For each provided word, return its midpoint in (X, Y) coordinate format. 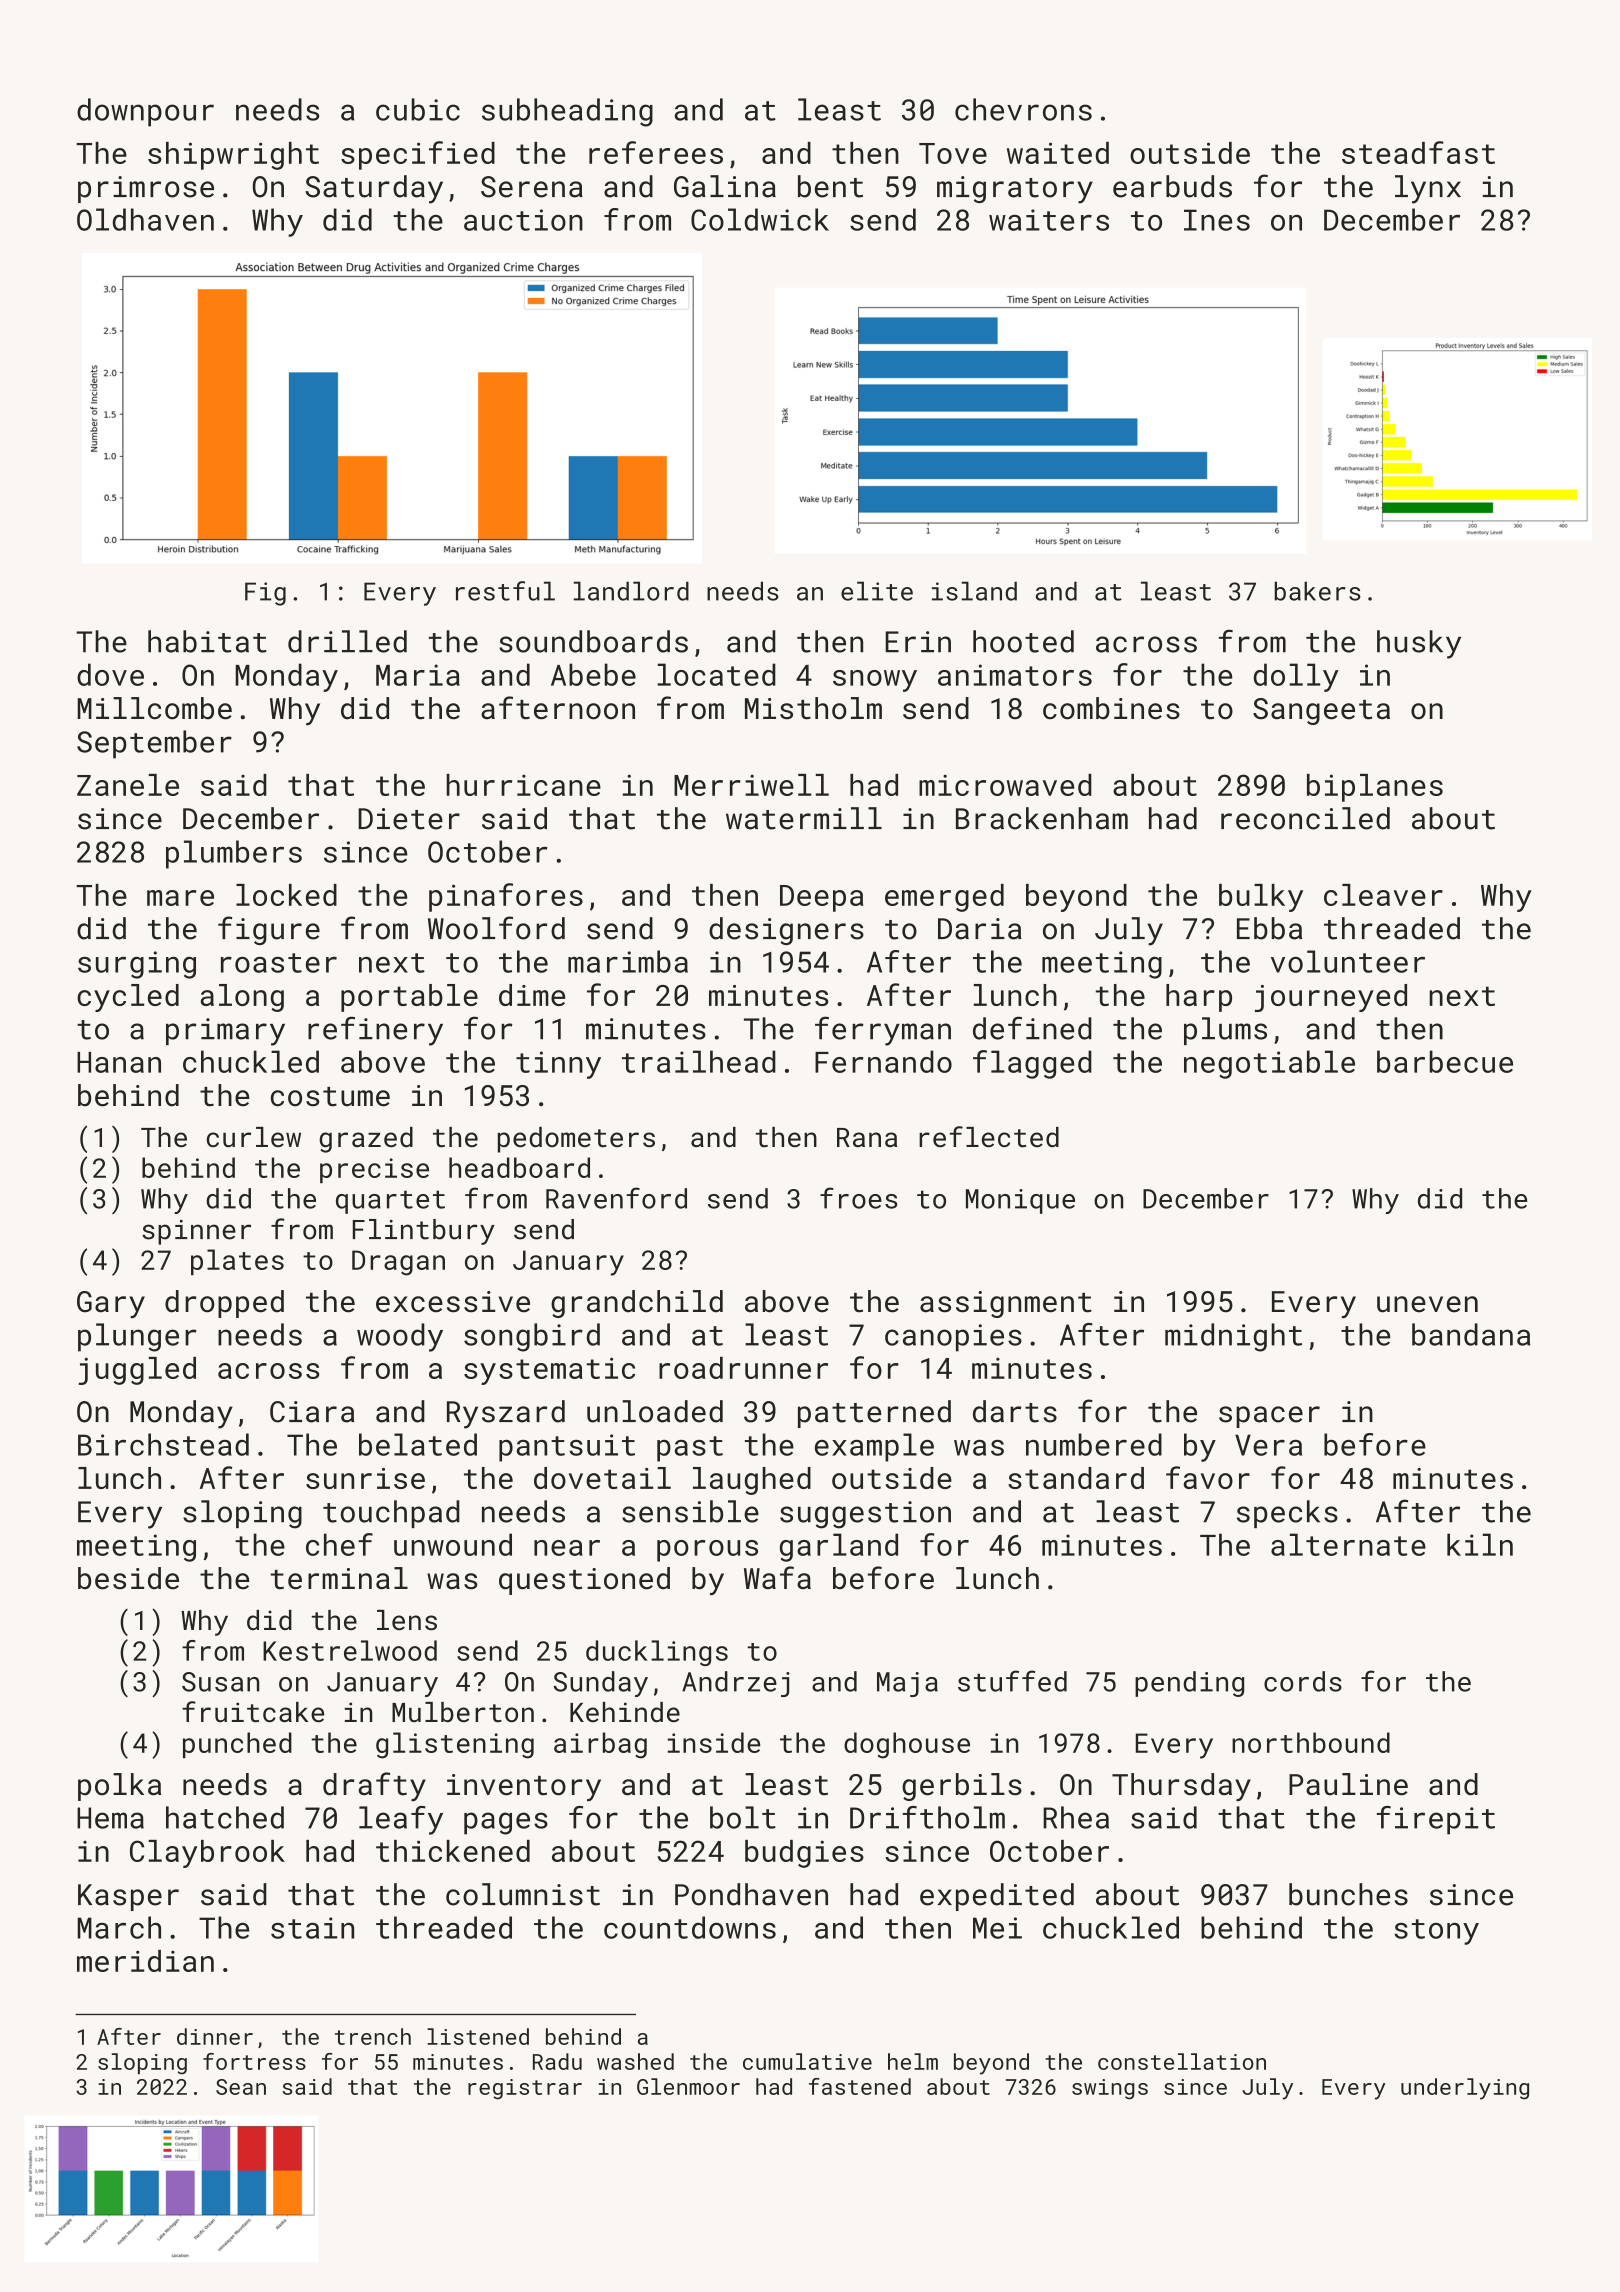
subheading (567, 112)
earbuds (1172, 186)
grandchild (637, 1304)
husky (1419, 644)
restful (505, 591)
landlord (631, 591)
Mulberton (463, 1712)
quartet (390, 1202)
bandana (1471, 1334)
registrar (525, 2089)
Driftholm (927, 1817)
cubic (418, 109)
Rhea (1076, 1817)
